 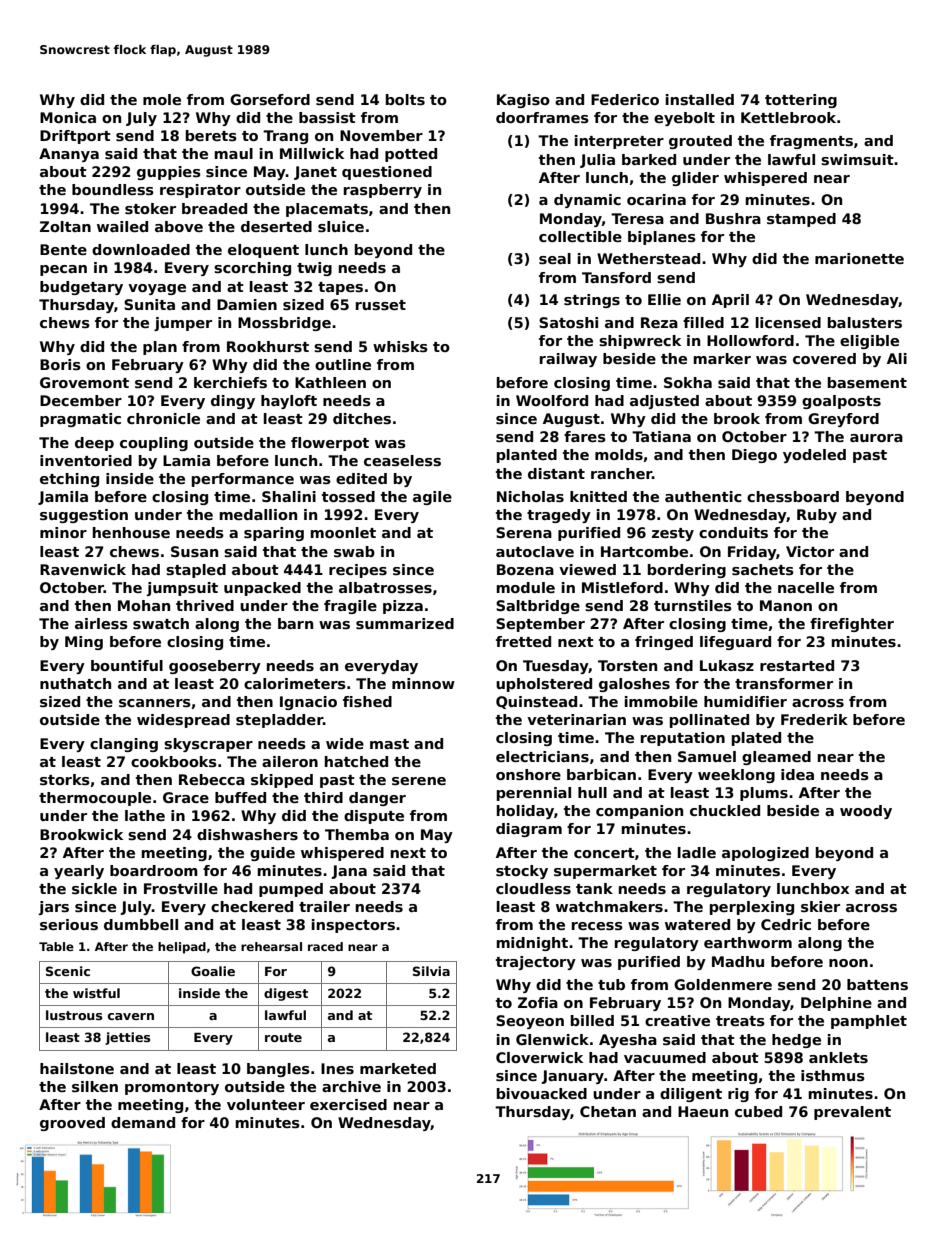 What do you see at coordinates (814, 719) in the document?
I see `Frederik` at bounding box center [814, 719].
